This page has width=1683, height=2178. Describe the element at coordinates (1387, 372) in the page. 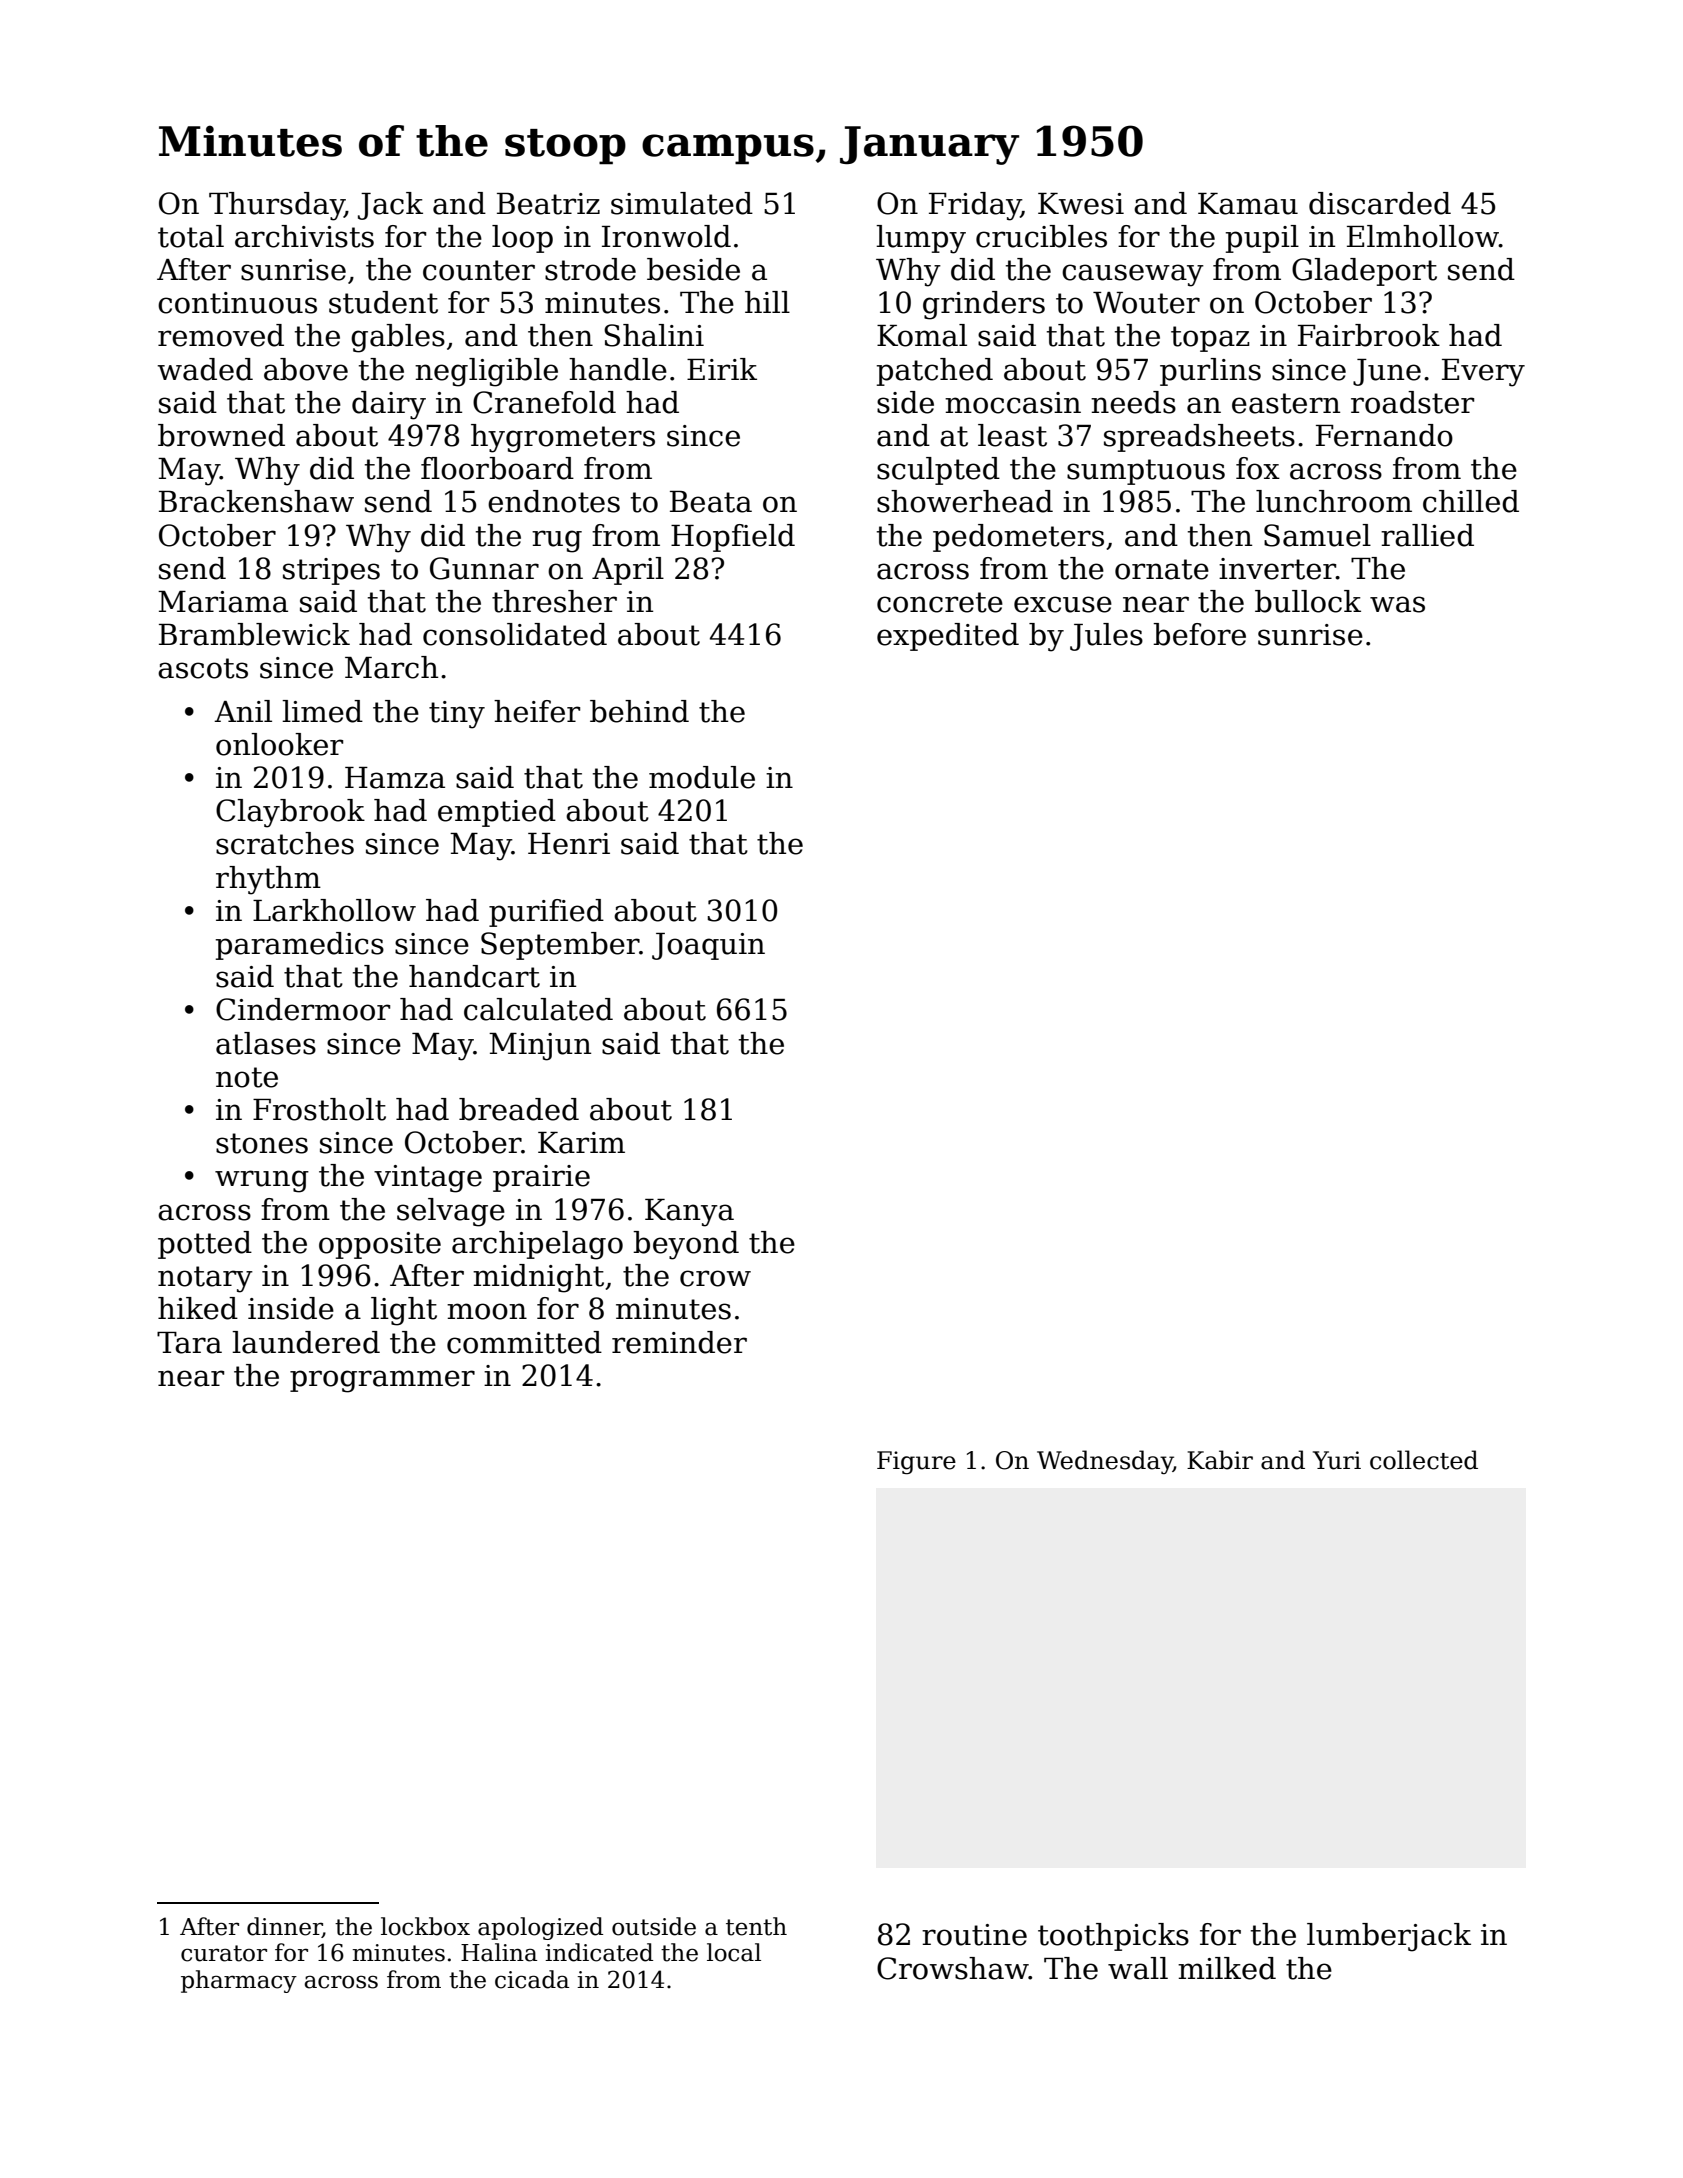

I see `June` at that location.
